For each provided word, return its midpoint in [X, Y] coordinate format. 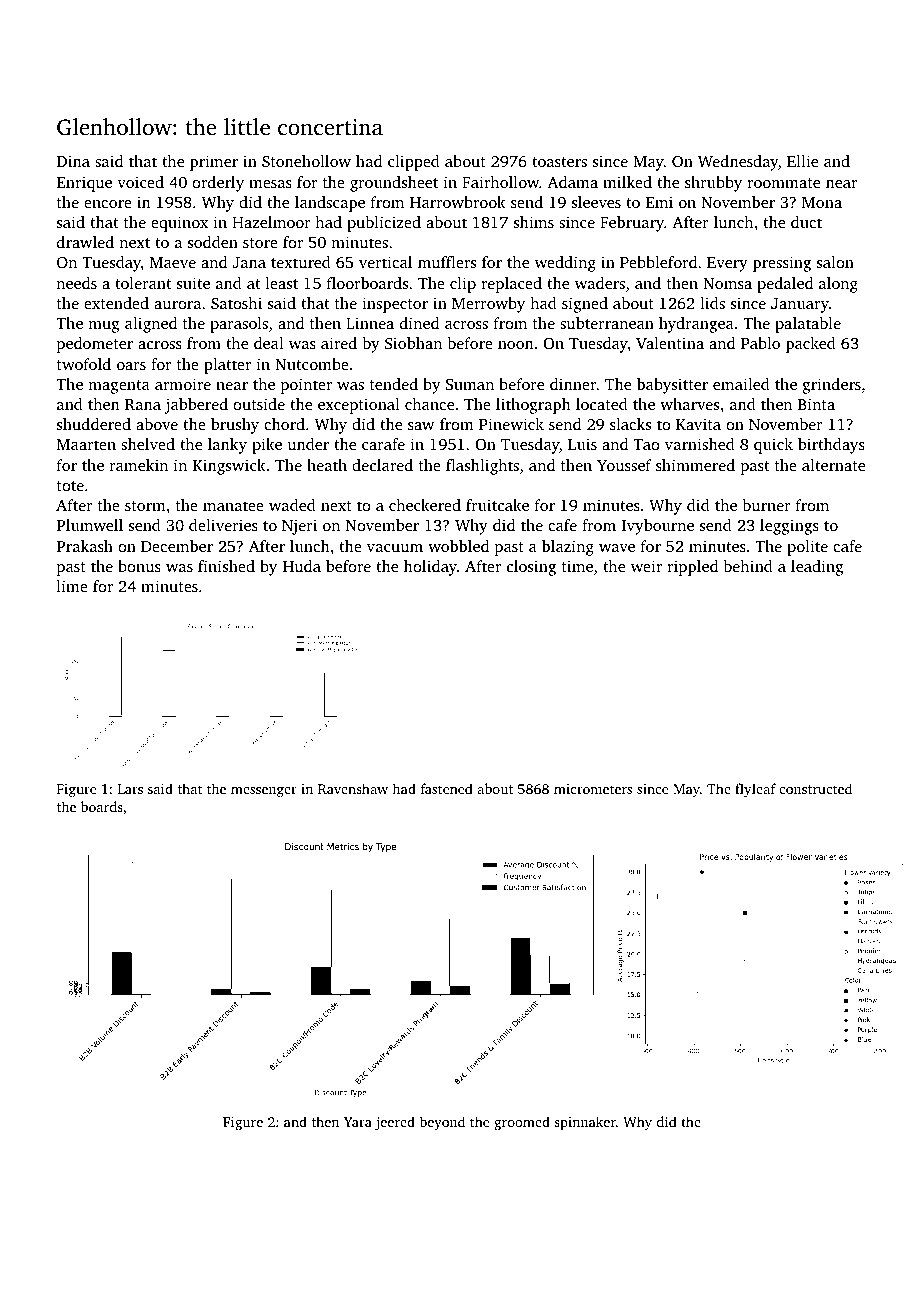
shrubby [713, 184]
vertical [385, 262]
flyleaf [755, 790]
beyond [442, 1123]
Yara [358, 1122]
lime [72, 586]
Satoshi [236, 303]
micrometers [593, 789]
